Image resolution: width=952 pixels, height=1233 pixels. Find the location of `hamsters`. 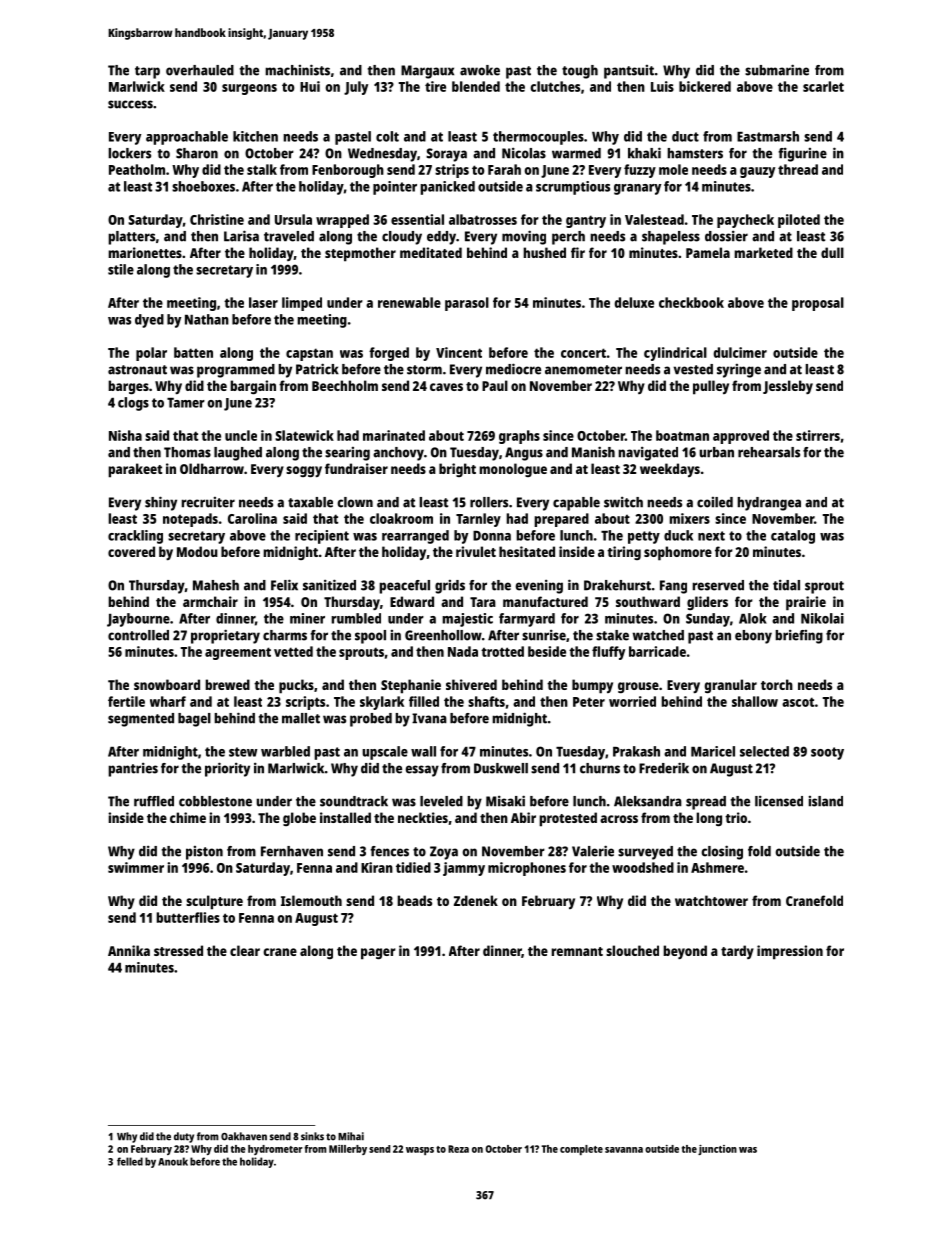

hamsters is located at coordinates (695, 153).
